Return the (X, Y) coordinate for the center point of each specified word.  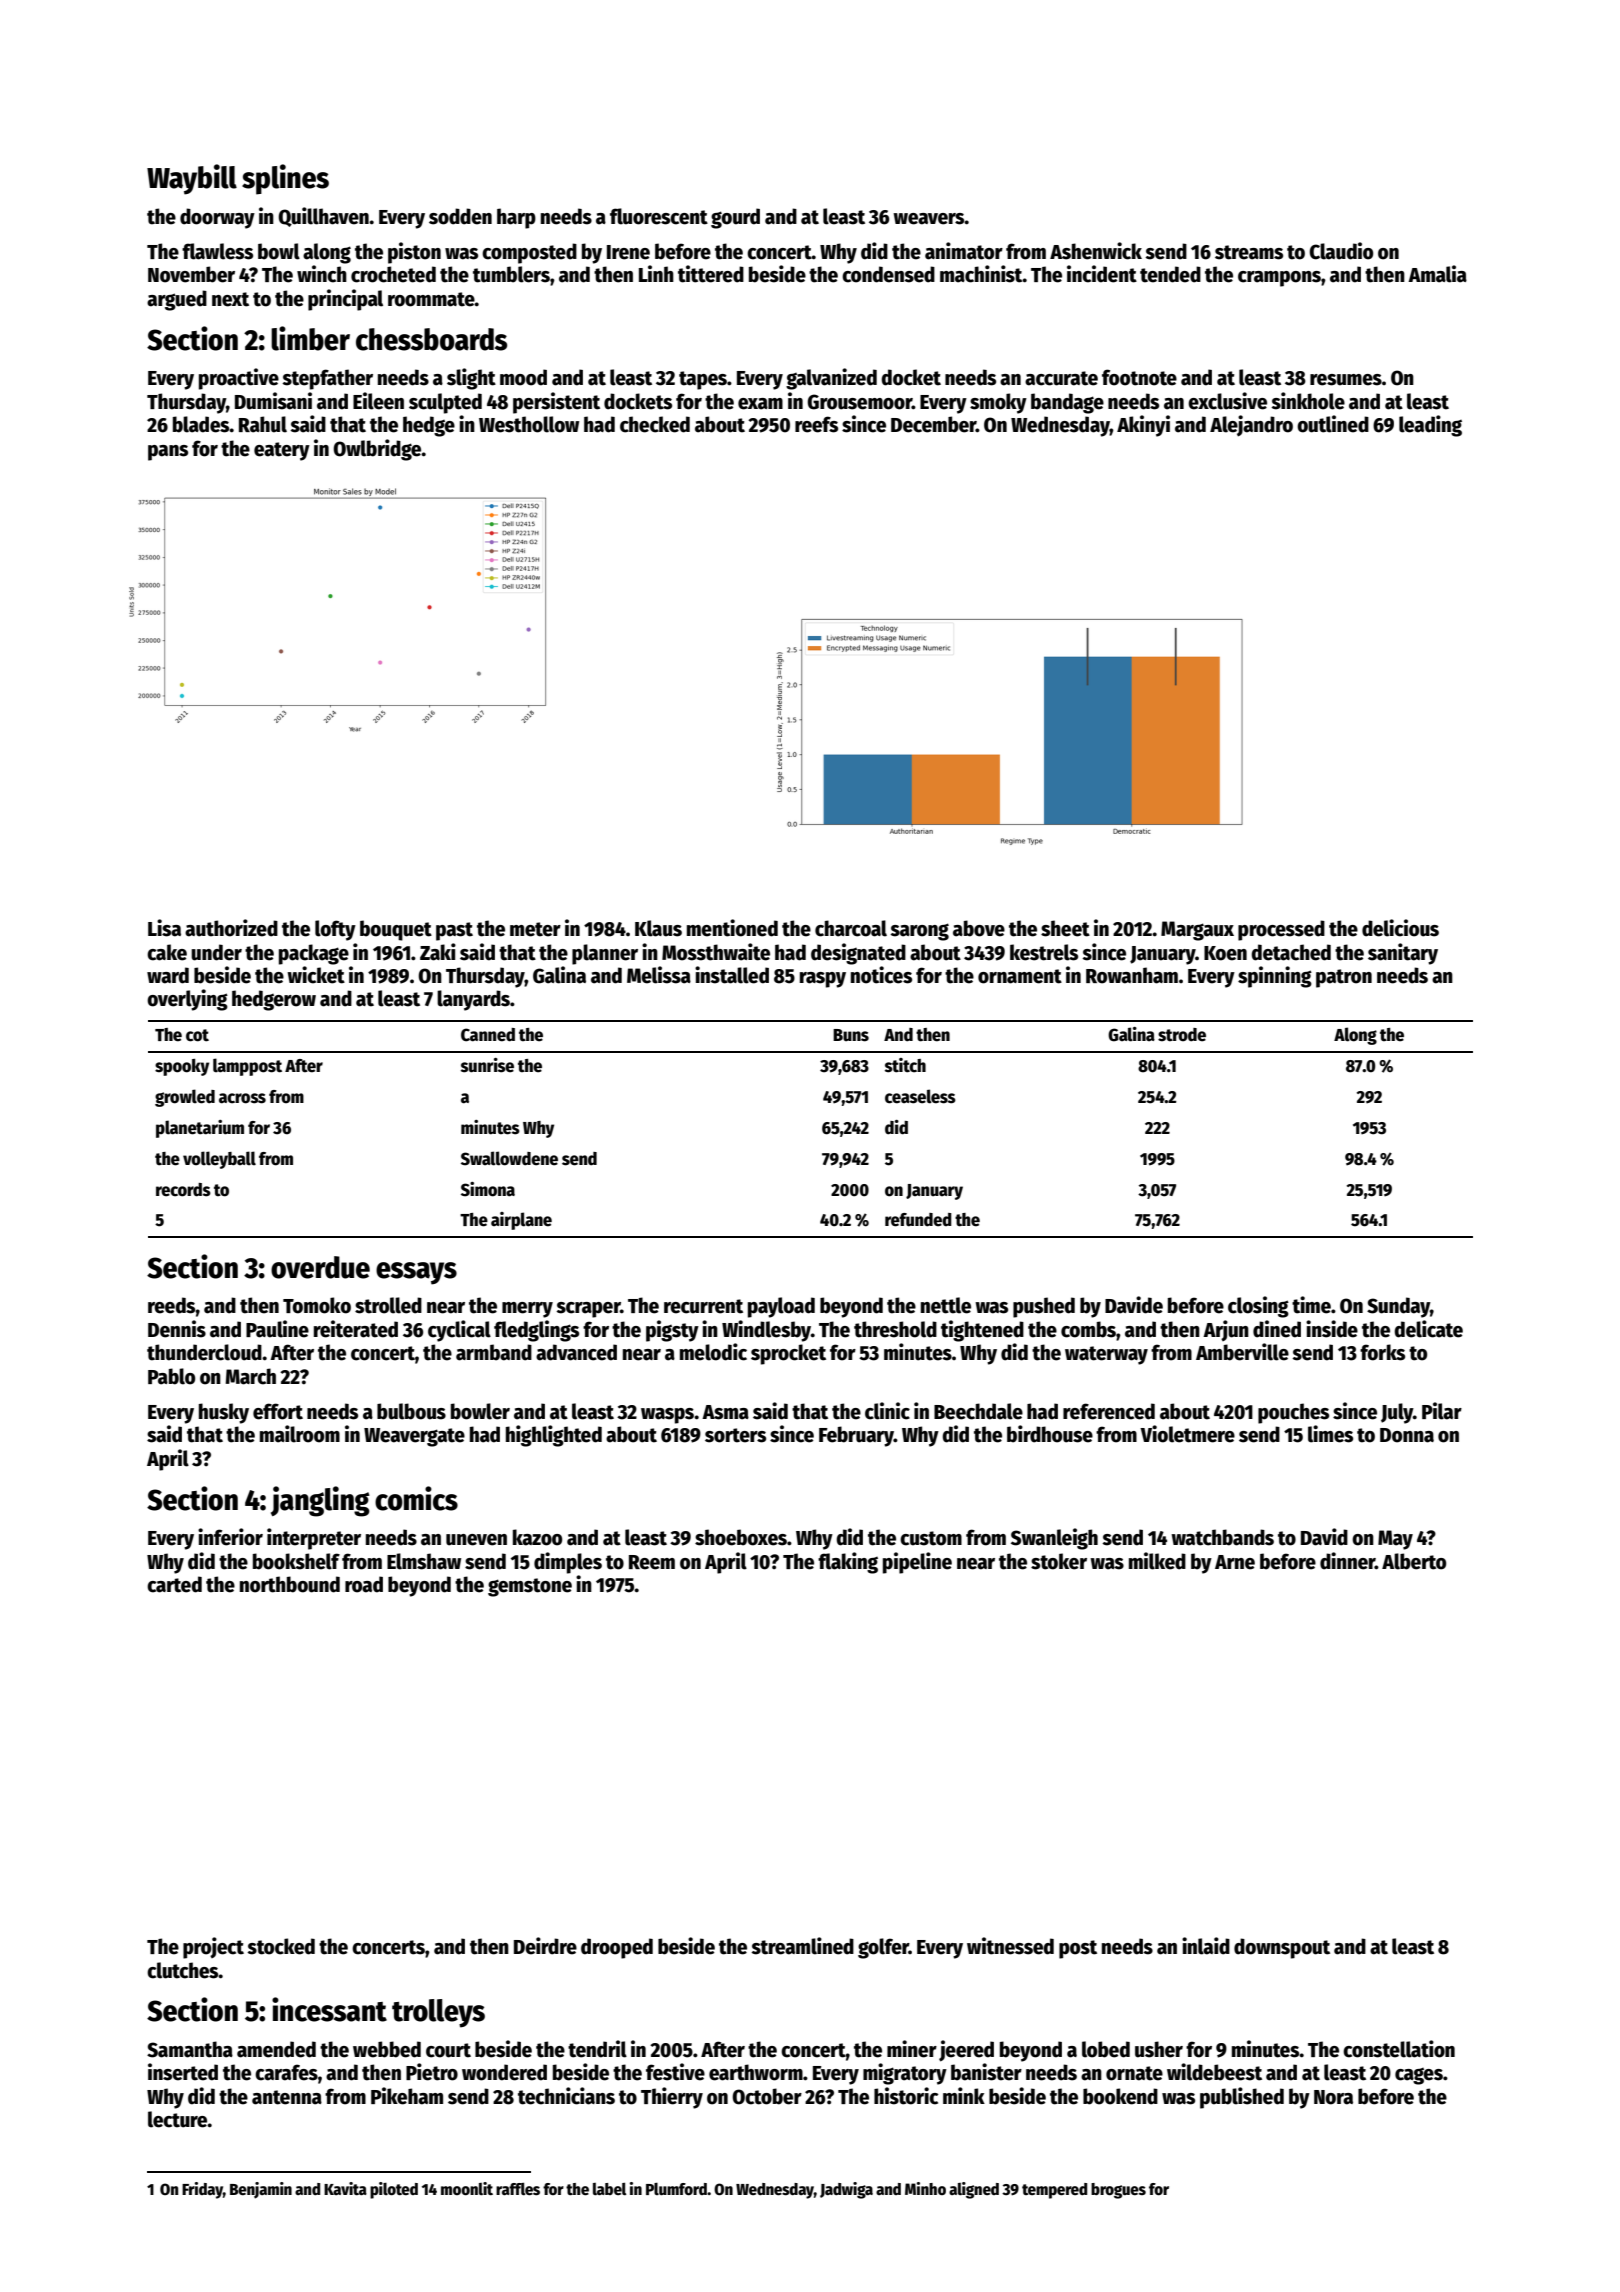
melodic (713, 1352)
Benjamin (261, 2190)
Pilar (1442, 1411)
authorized (231, 928)
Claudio (1341, 251)
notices (881, 975)
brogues (1118, 2191)
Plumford (676, 2189)
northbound (290, 1584)
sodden (460, 216)
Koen (1225, 953)
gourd (735, 218)
